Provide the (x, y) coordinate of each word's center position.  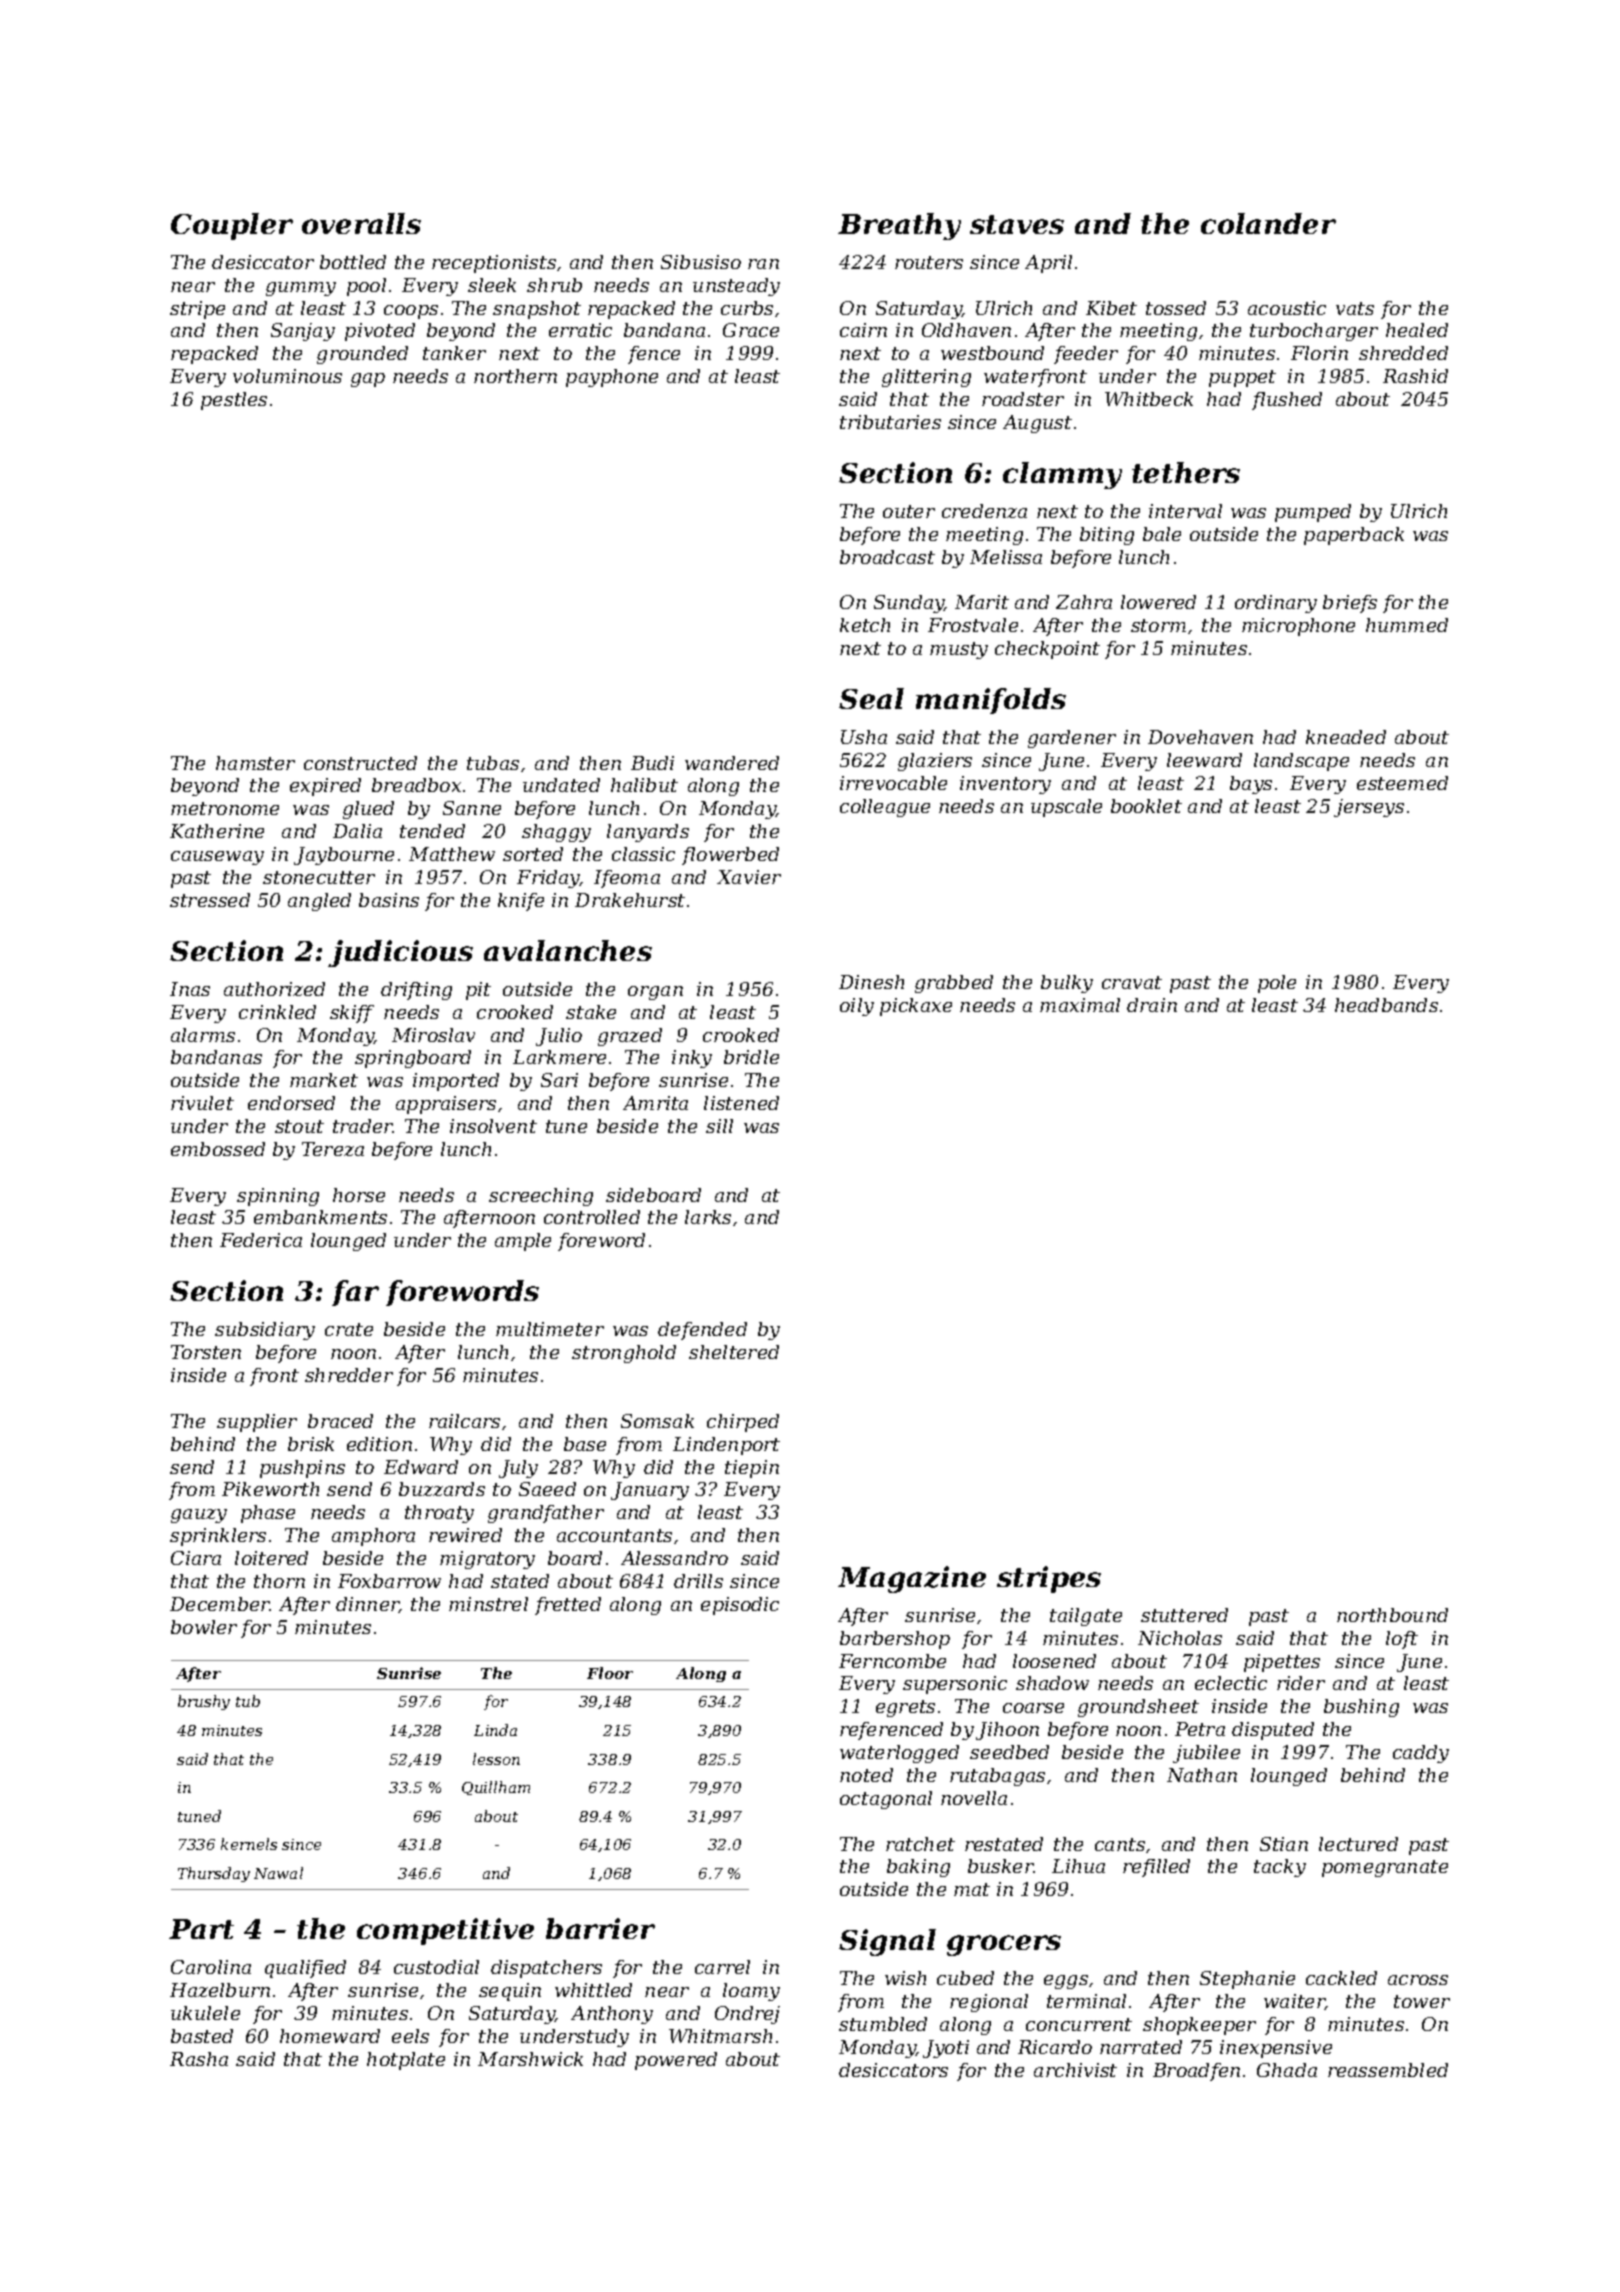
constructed (360, 763)
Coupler (232, 226)
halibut (644, 785)
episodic (740, 1606)
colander (1268, 223)
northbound (1392, 1615)
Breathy (899, 226)
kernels (249, 1844)
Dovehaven (1200, 737)
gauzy (199, 1516)
